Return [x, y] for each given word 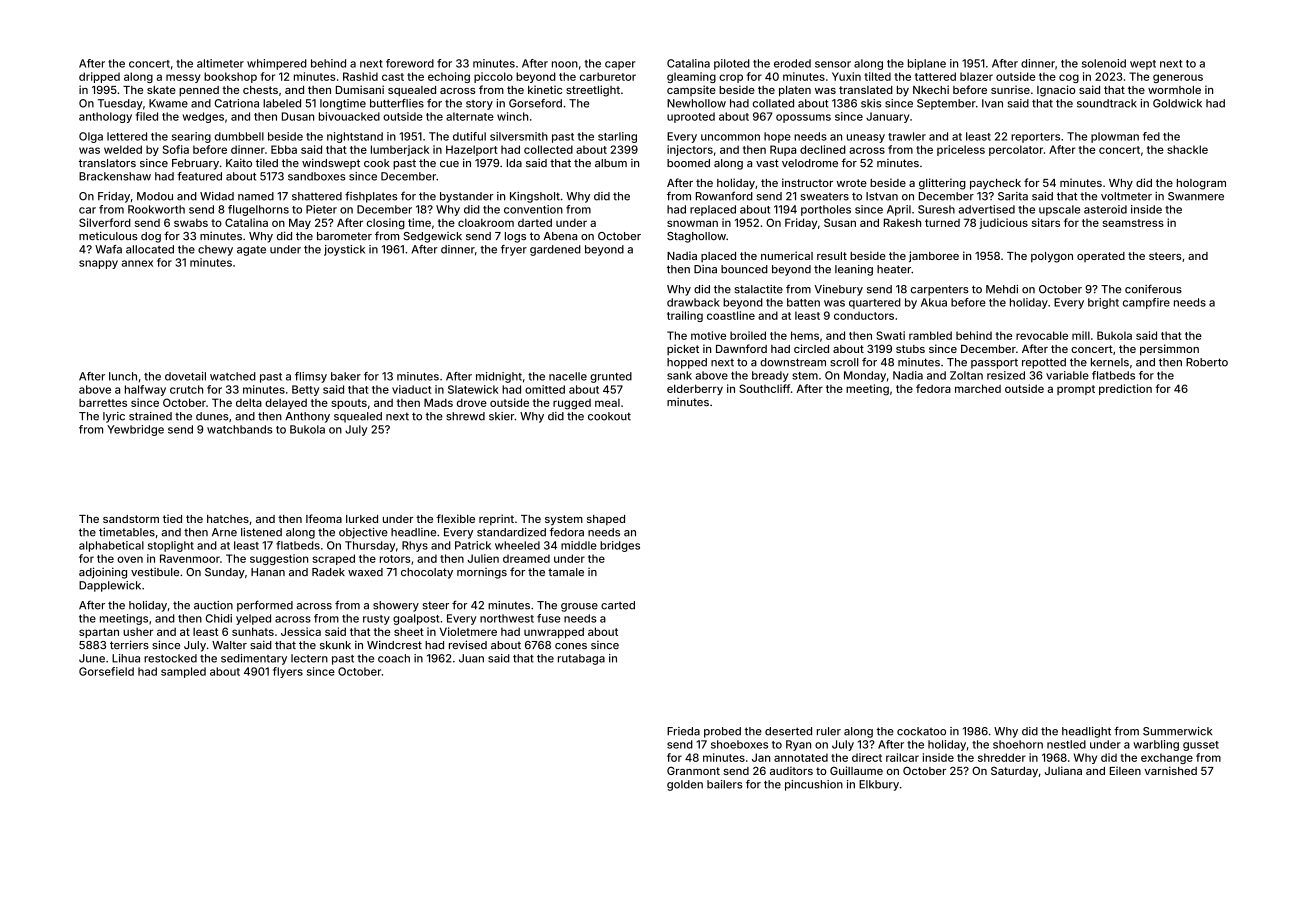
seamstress [1133, 223]
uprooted [691, 117]
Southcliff [764, 388]
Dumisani [360, 89]
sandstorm [131, 519]
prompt [1076, 390]
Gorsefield [106, 671]
